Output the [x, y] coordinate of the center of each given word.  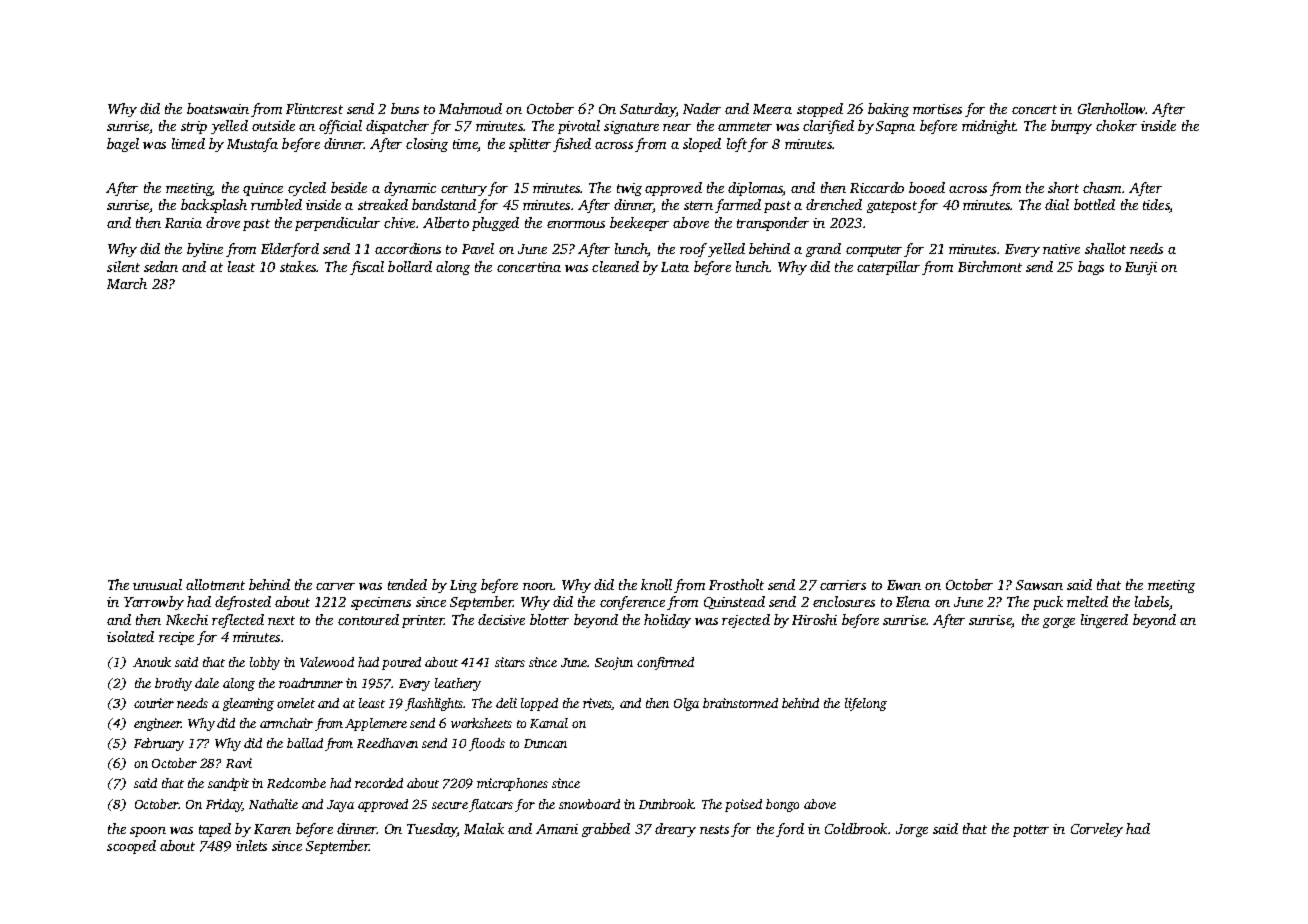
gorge [1059, 623]
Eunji [1141, 268]
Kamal [549, 723]
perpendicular [337, 224]
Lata [675, 267]
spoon [148, 832]
